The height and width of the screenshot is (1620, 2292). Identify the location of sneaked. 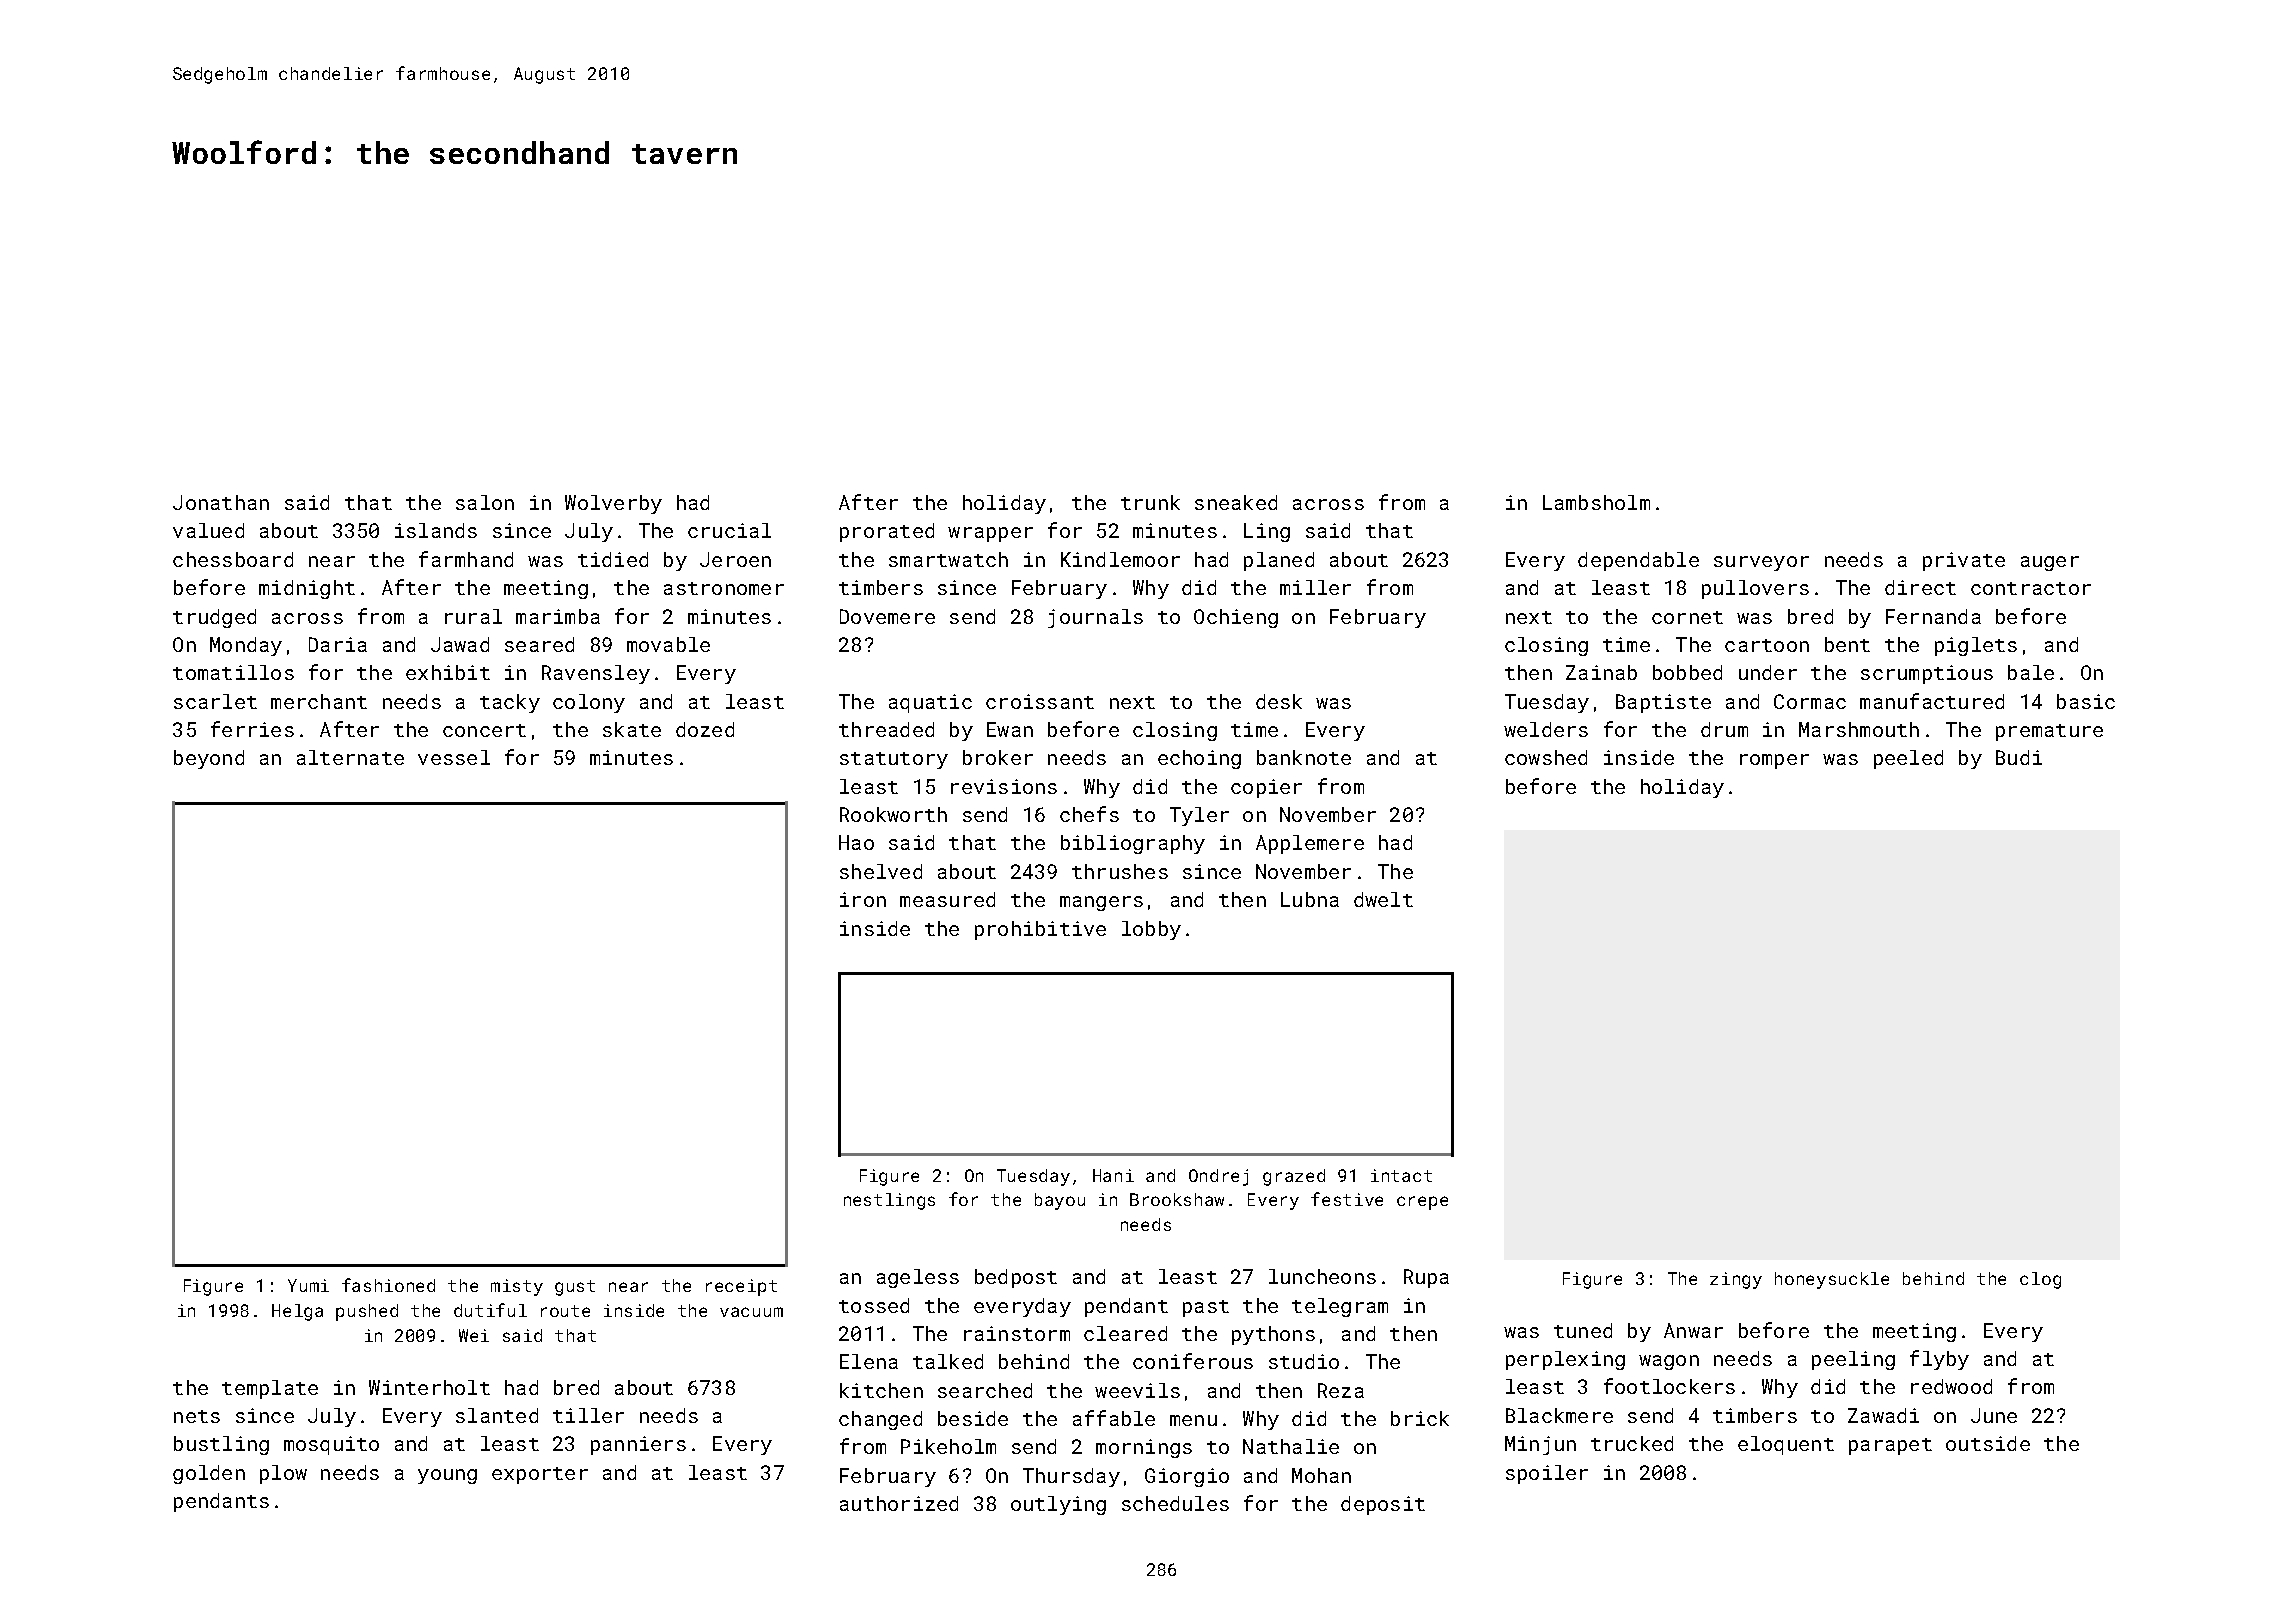
(1236, 502).
